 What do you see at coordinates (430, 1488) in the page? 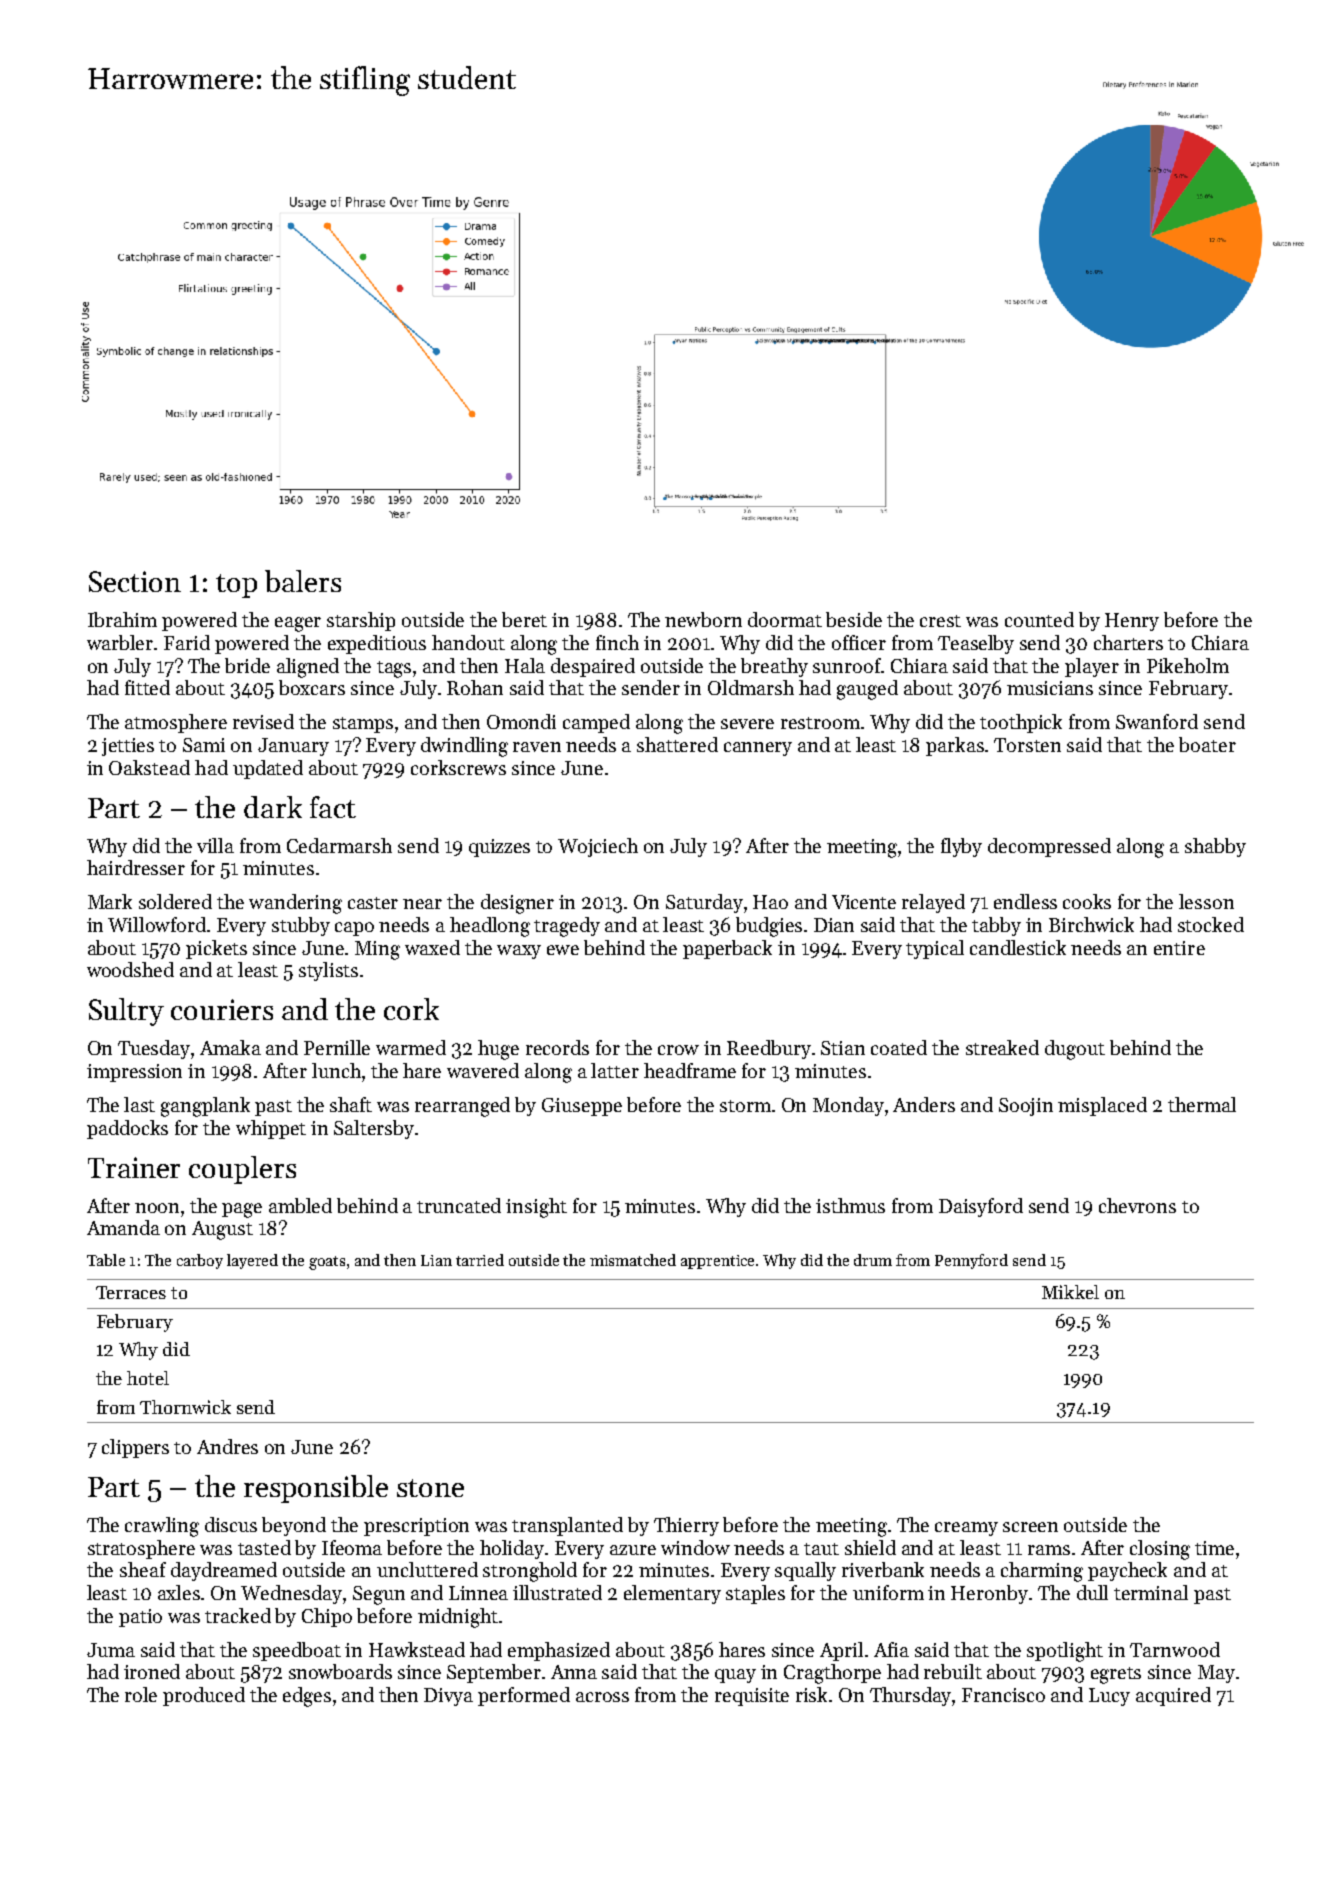
I see `stone` at bounding box center [430, 1488].
